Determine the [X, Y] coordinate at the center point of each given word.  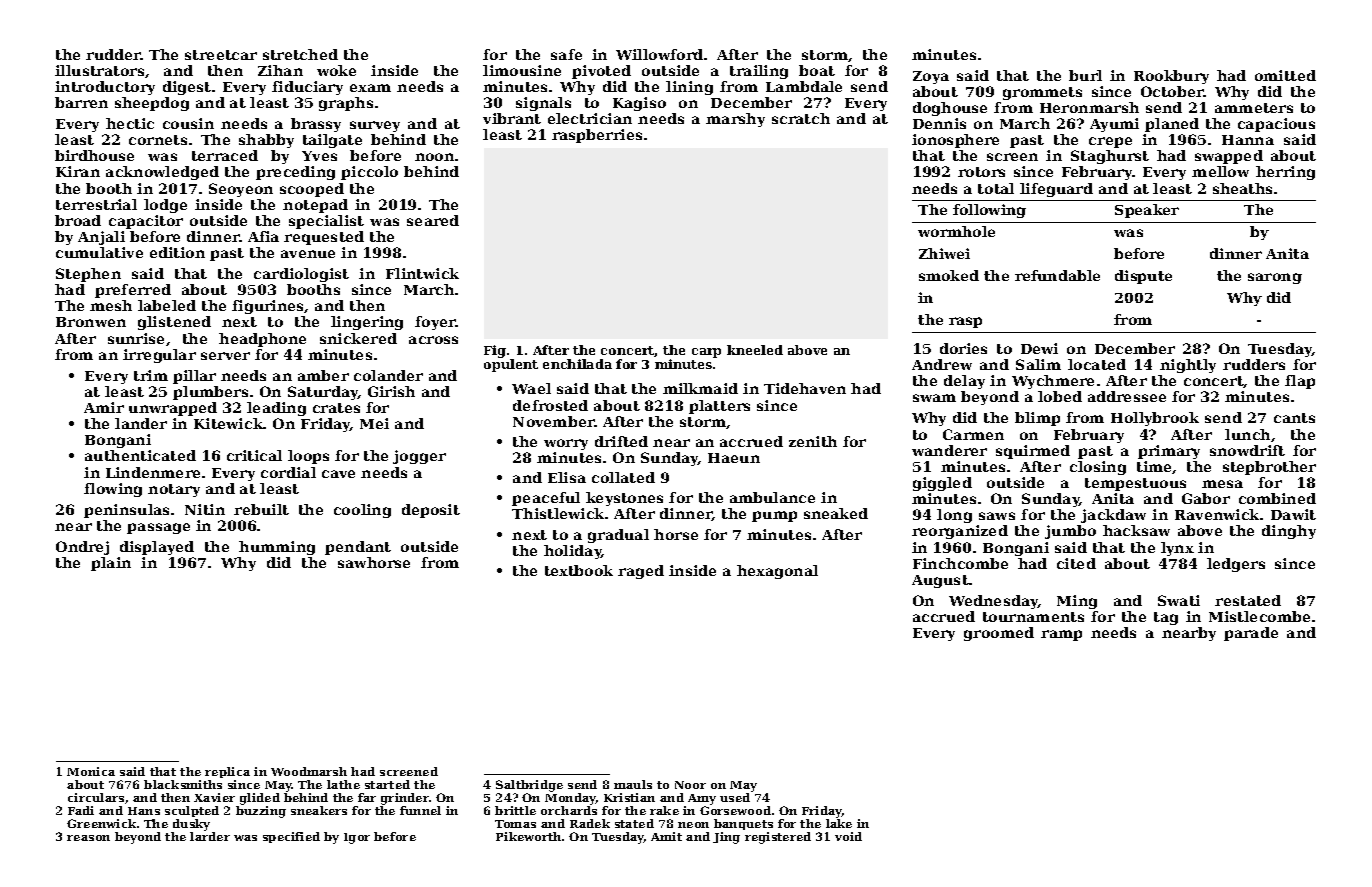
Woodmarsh [309, 771]
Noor [690, 785]
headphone [262, 340]
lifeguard [1056, 190]
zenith [813, 441]
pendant [358, 548]
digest [187, 88]
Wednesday [993, 602]
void [848, 836]
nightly [1188, 366]
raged [641, 572]
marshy [735, 120]
